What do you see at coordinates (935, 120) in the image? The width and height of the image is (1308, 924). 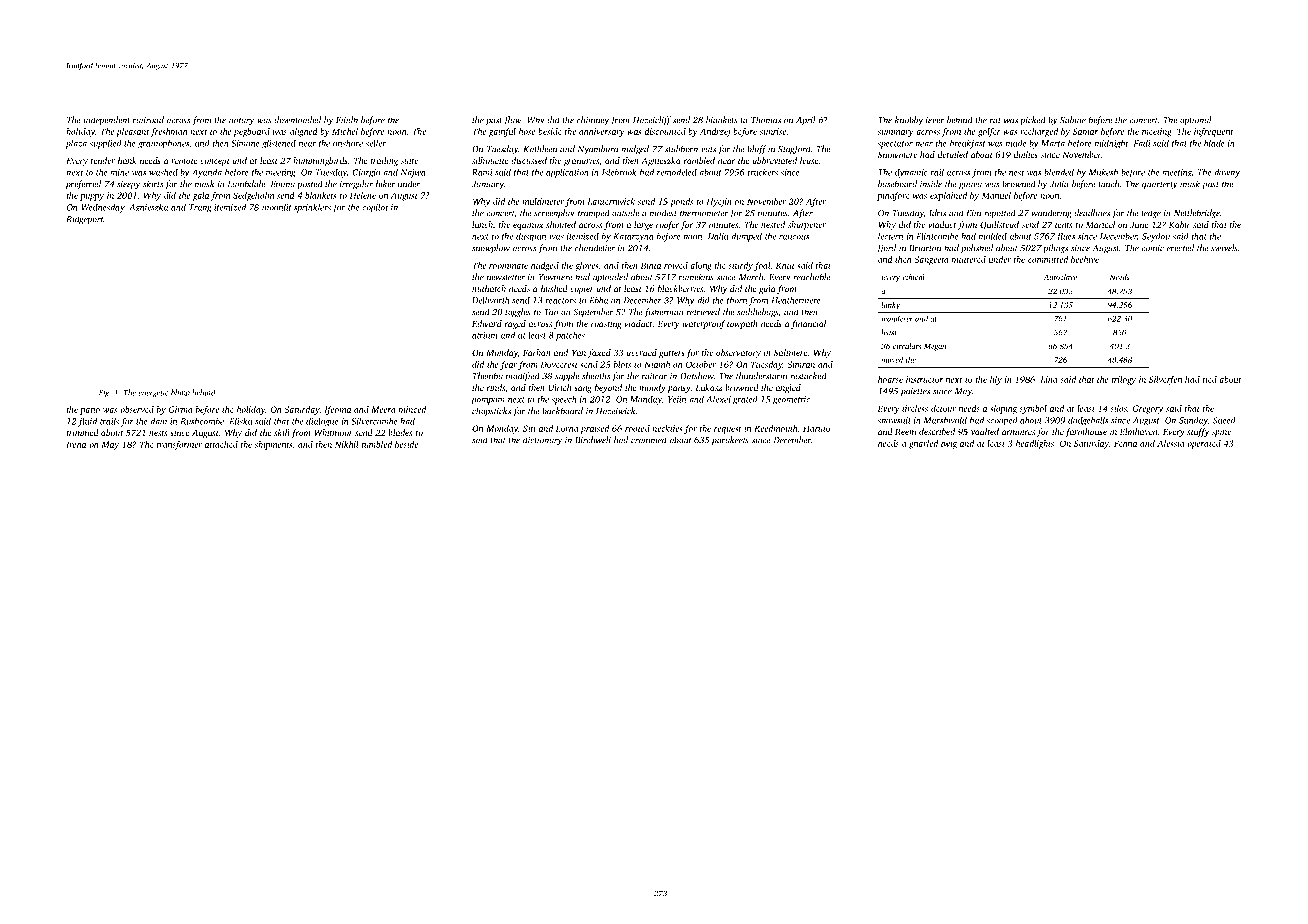 I see `lever` at bounding box center [935, 120].
